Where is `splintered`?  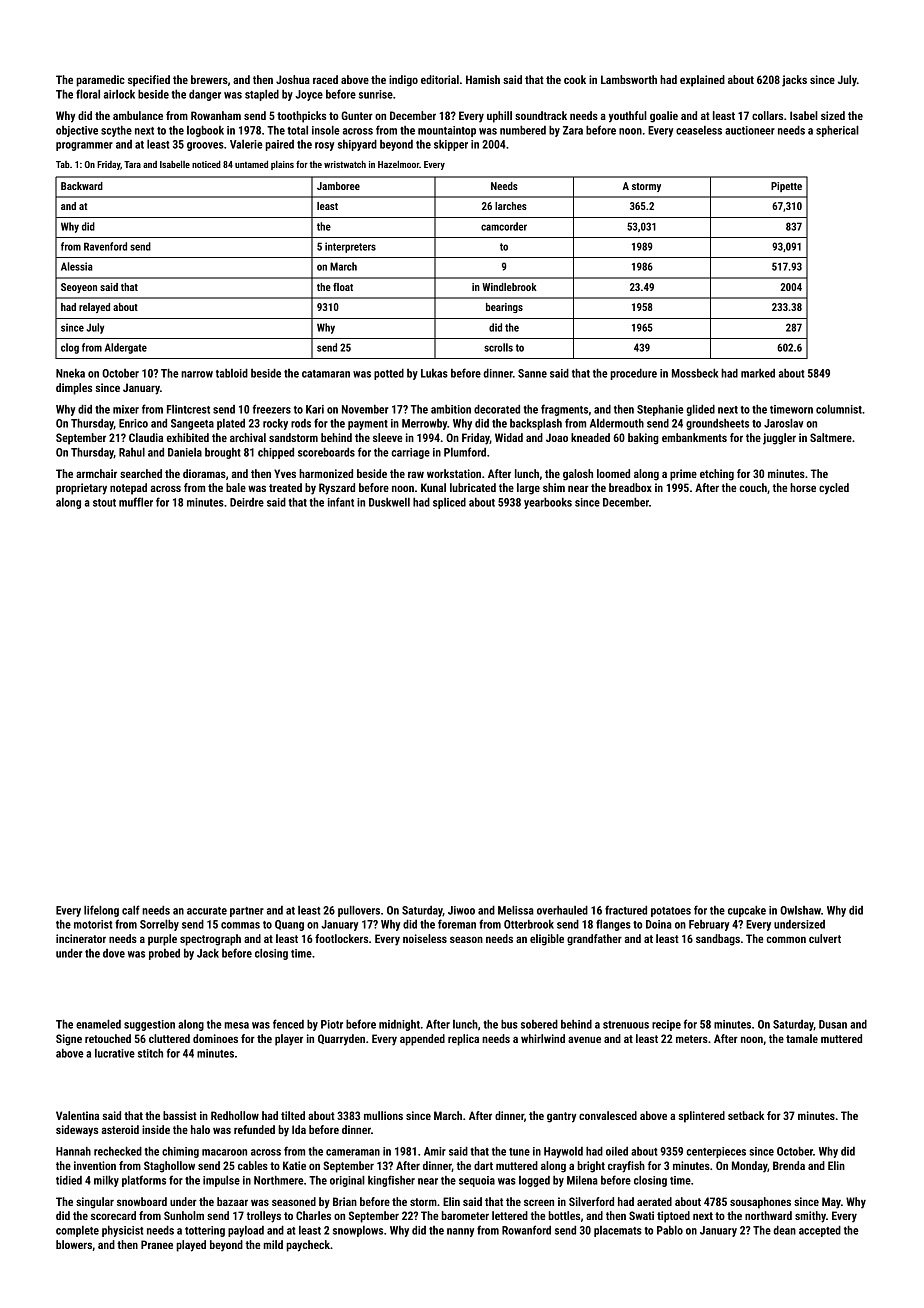
splintered is located at coordinates (702, 1117).
